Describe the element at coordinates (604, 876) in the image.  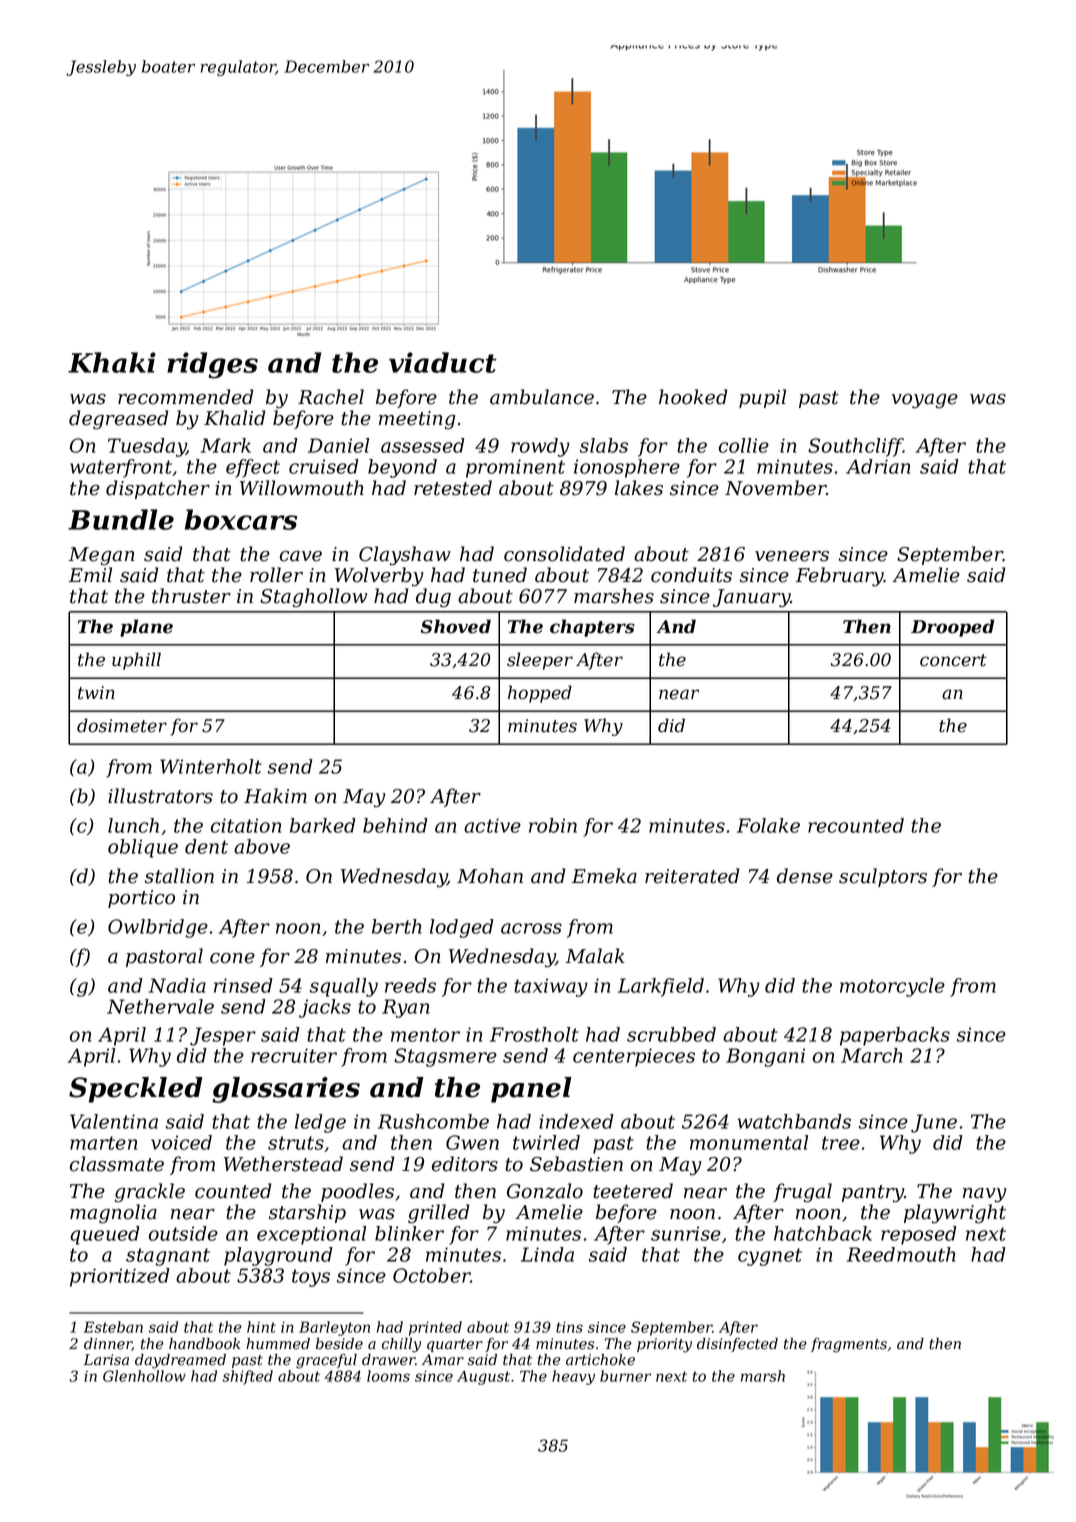
I see `Emeka` at that location.
